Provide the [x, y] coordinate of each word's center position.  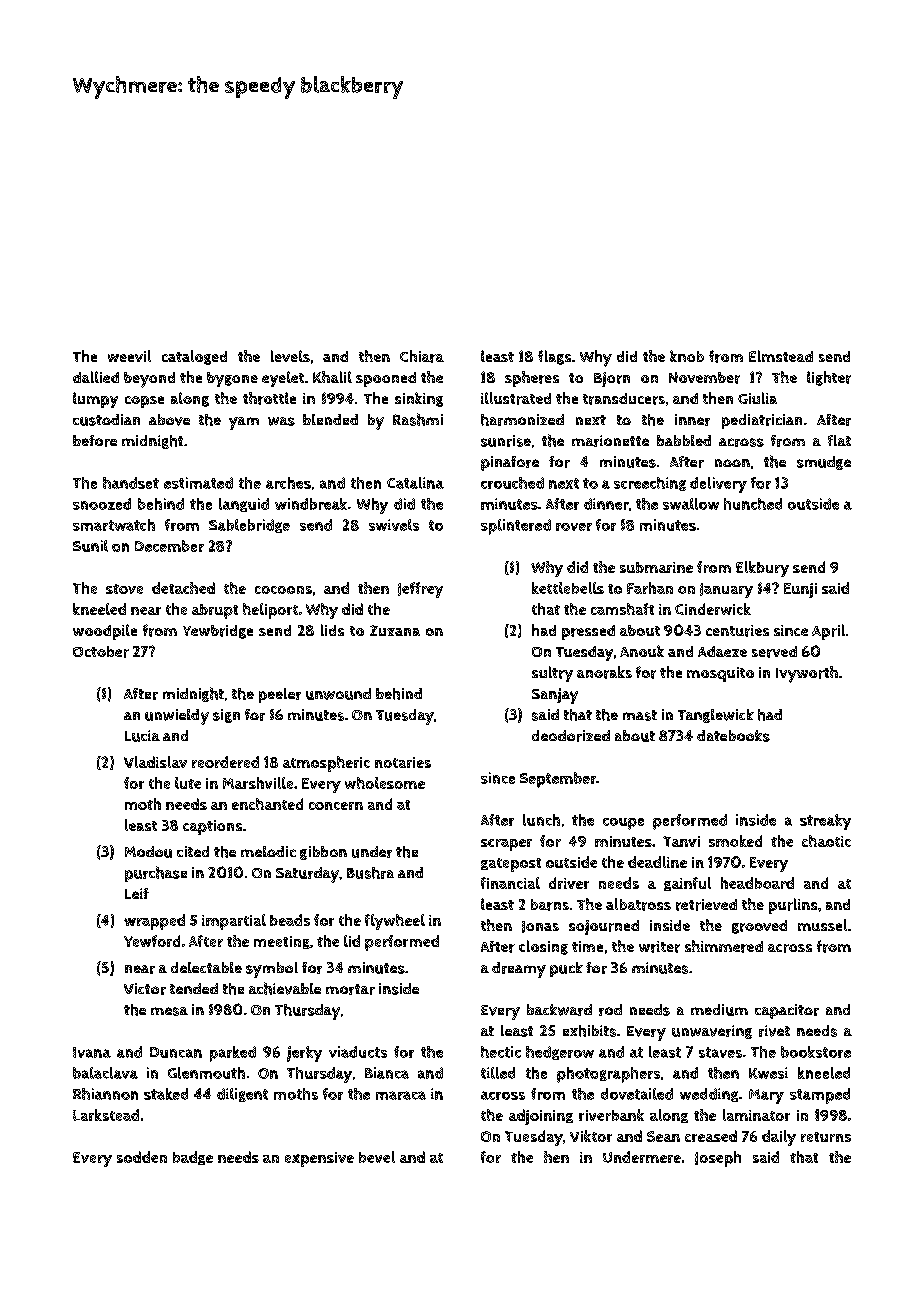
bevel [377, 1157]
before [95, 441]
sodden [142, 1157]
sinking [419, 399]
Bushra [370, 873]
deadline [657, 862]
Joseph [718, 1159]
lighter [829, 378]
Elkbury [762, 569]
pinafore [510, 463]
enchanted [267, 804]
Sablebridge [249, 526]
